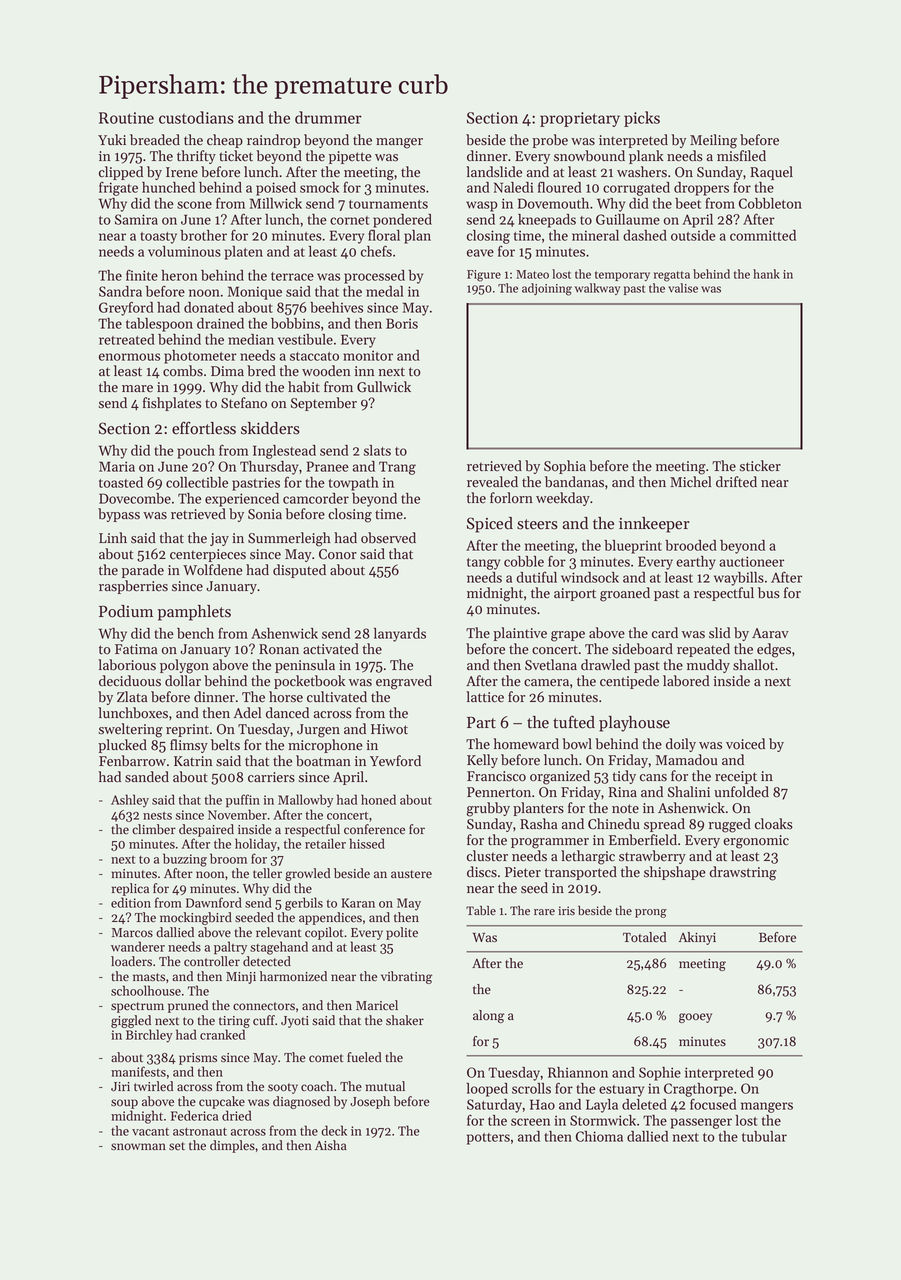 Image resolution: width=901 pixels, height=1280 pixels. Describe the element at coordinates (402, 933) in the screenshot. I see `polite` at that location.
